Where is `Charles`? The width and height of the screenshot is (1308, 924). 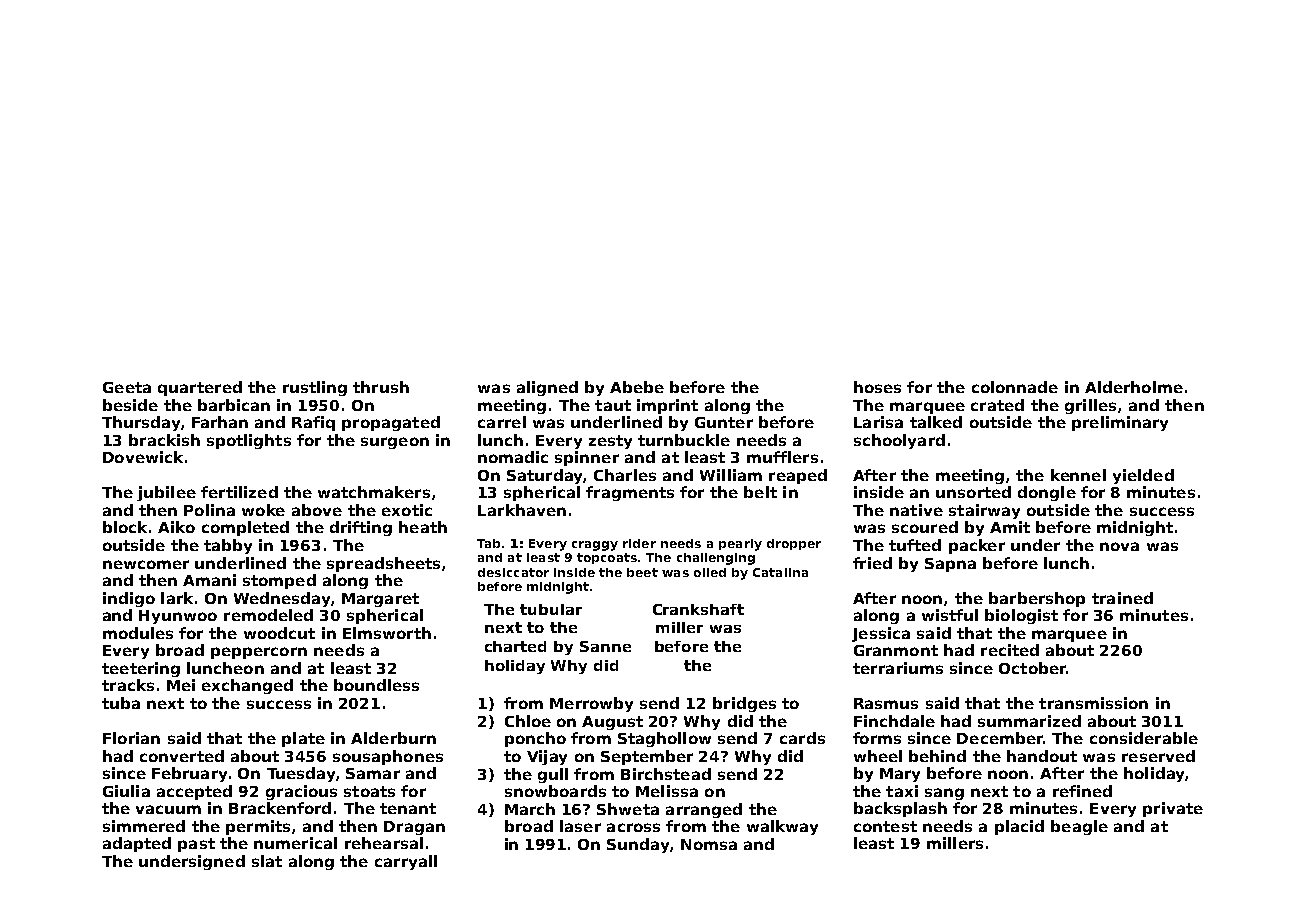
Charles is located at coordinates (625, 475).
